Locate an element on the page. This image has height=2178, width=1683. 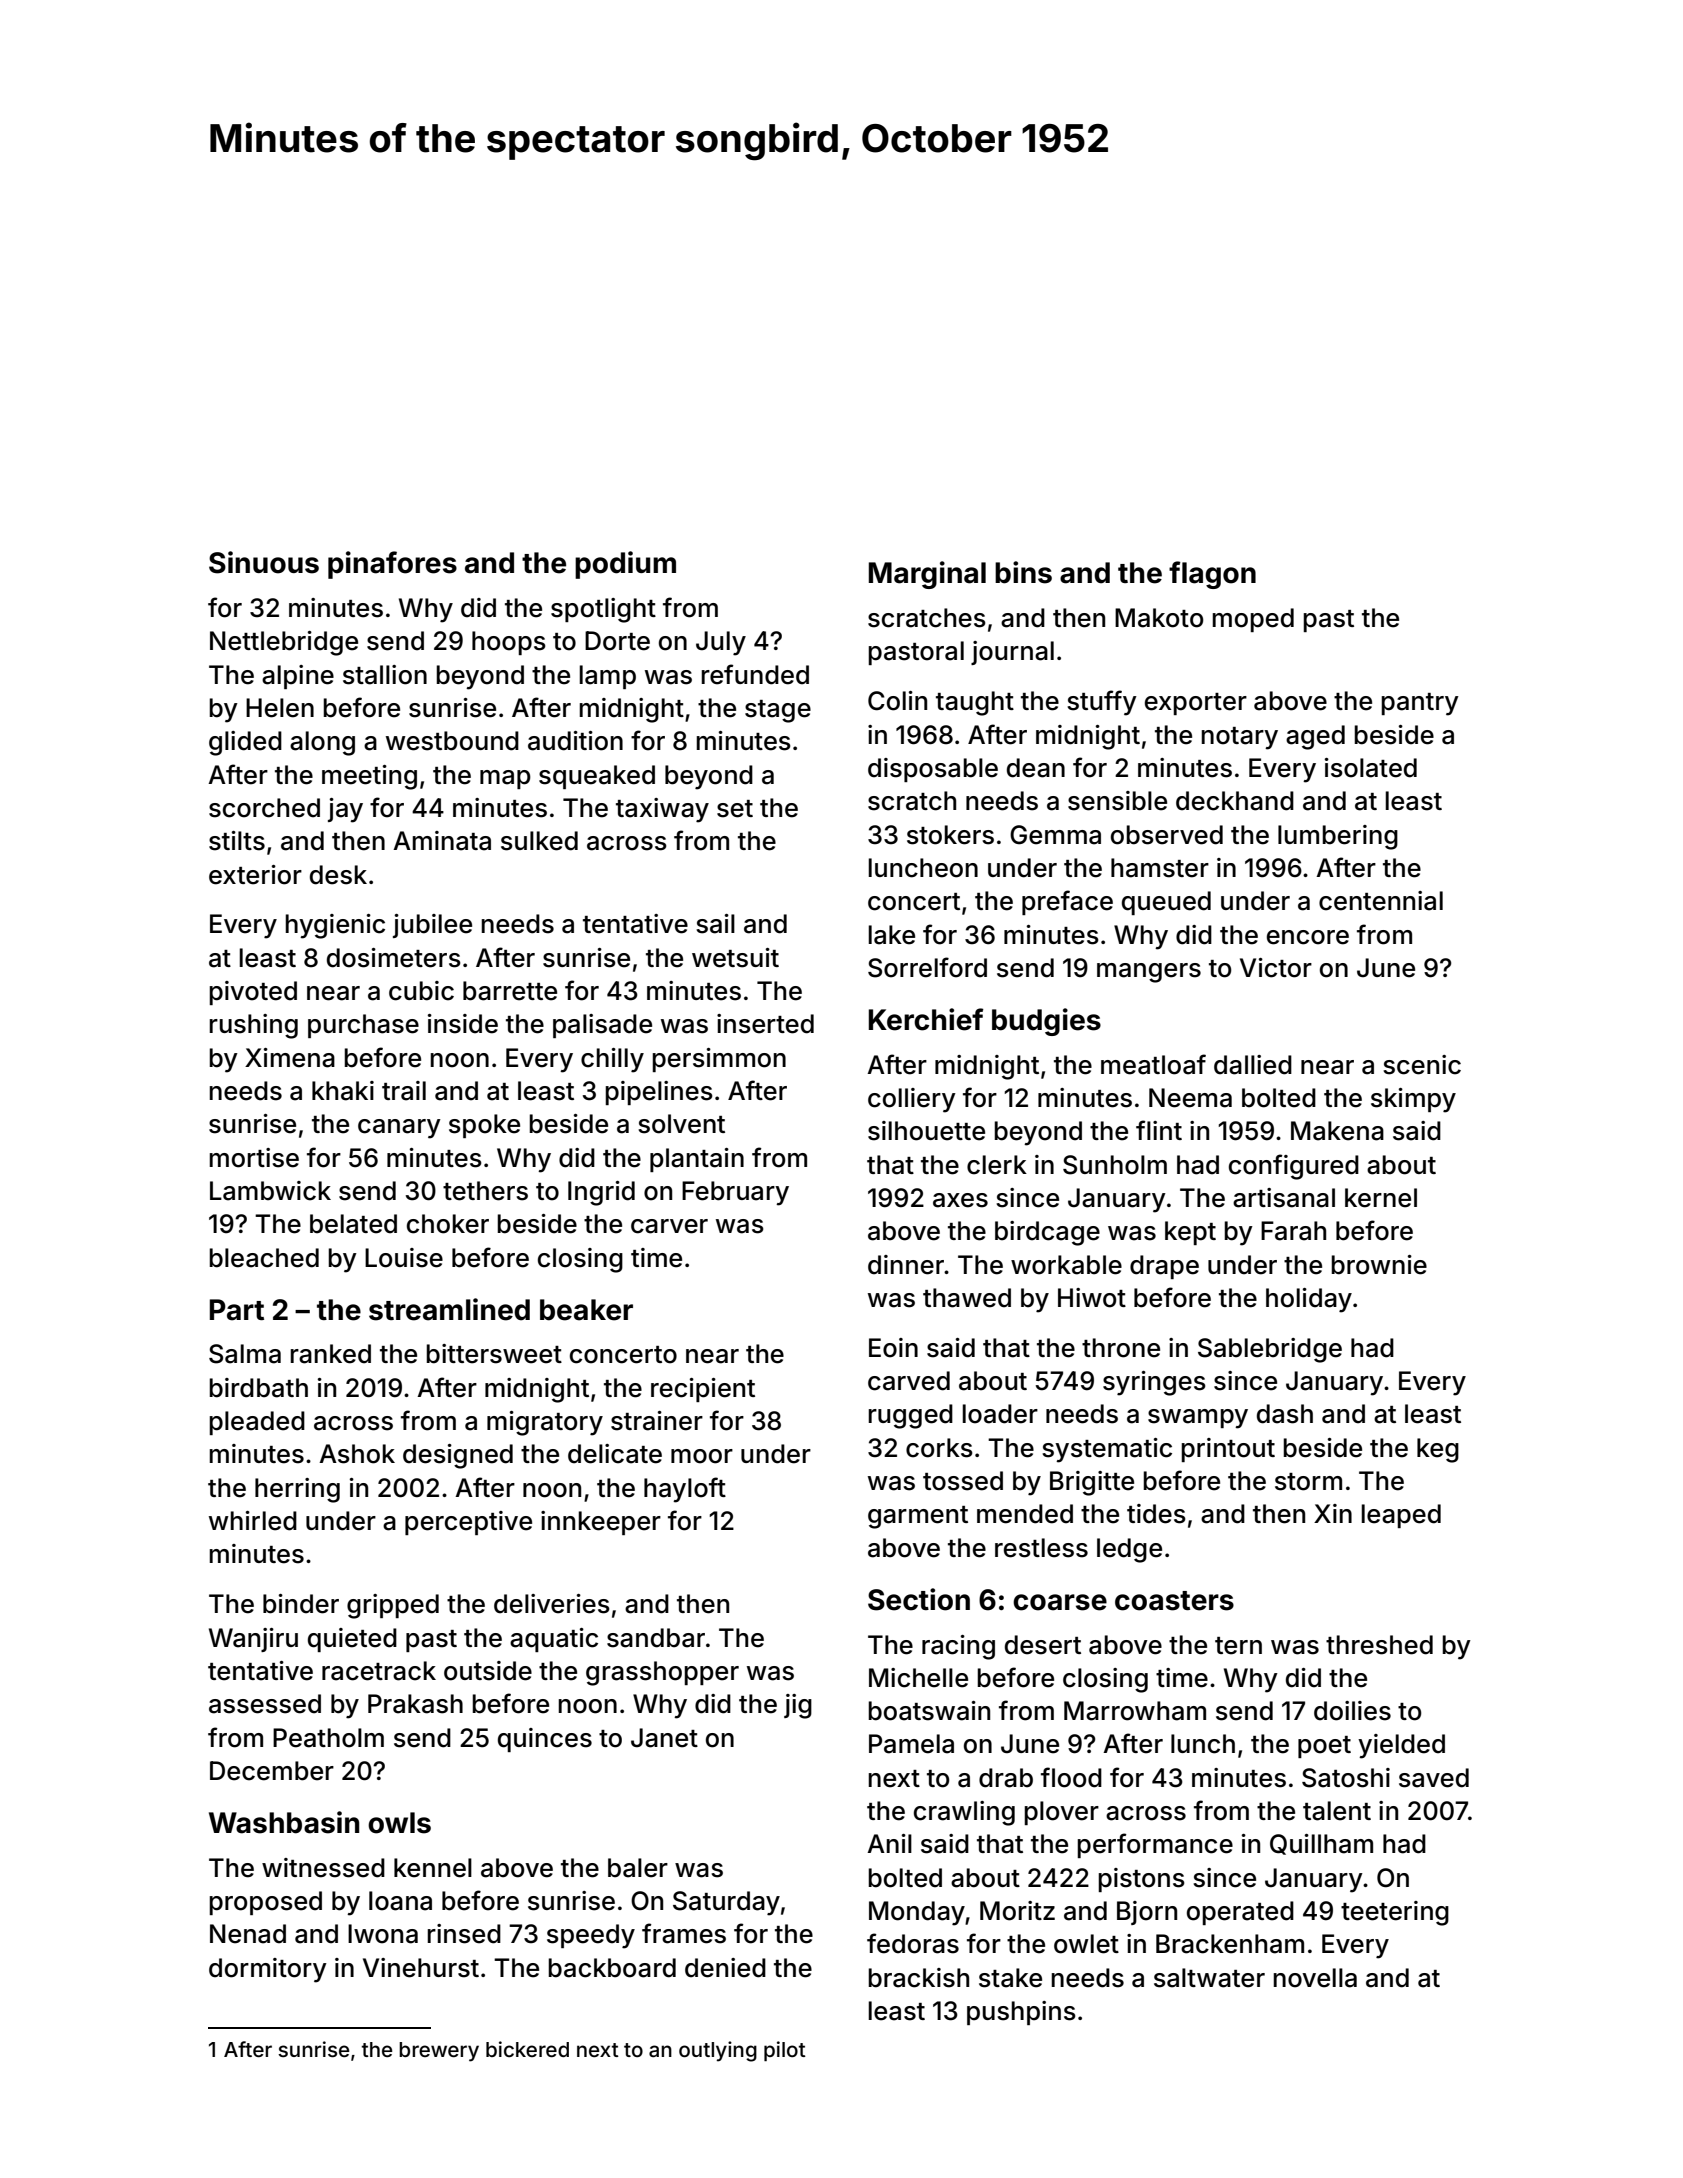
Part is located at coordinates (237, 1310).
